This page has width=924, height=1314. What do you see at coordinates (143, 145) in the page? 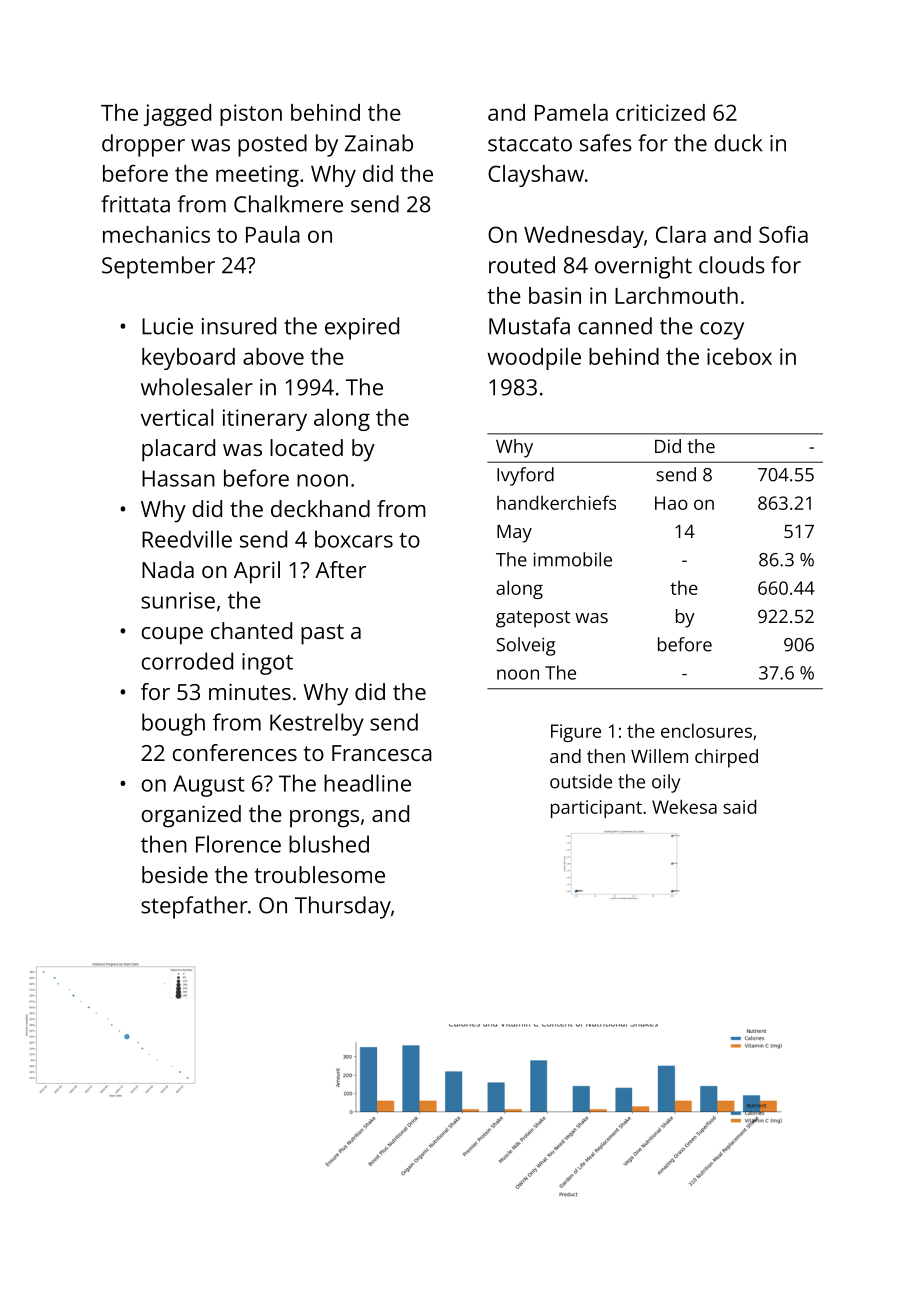
I see `dropper` at bounding box center [143, 145].
